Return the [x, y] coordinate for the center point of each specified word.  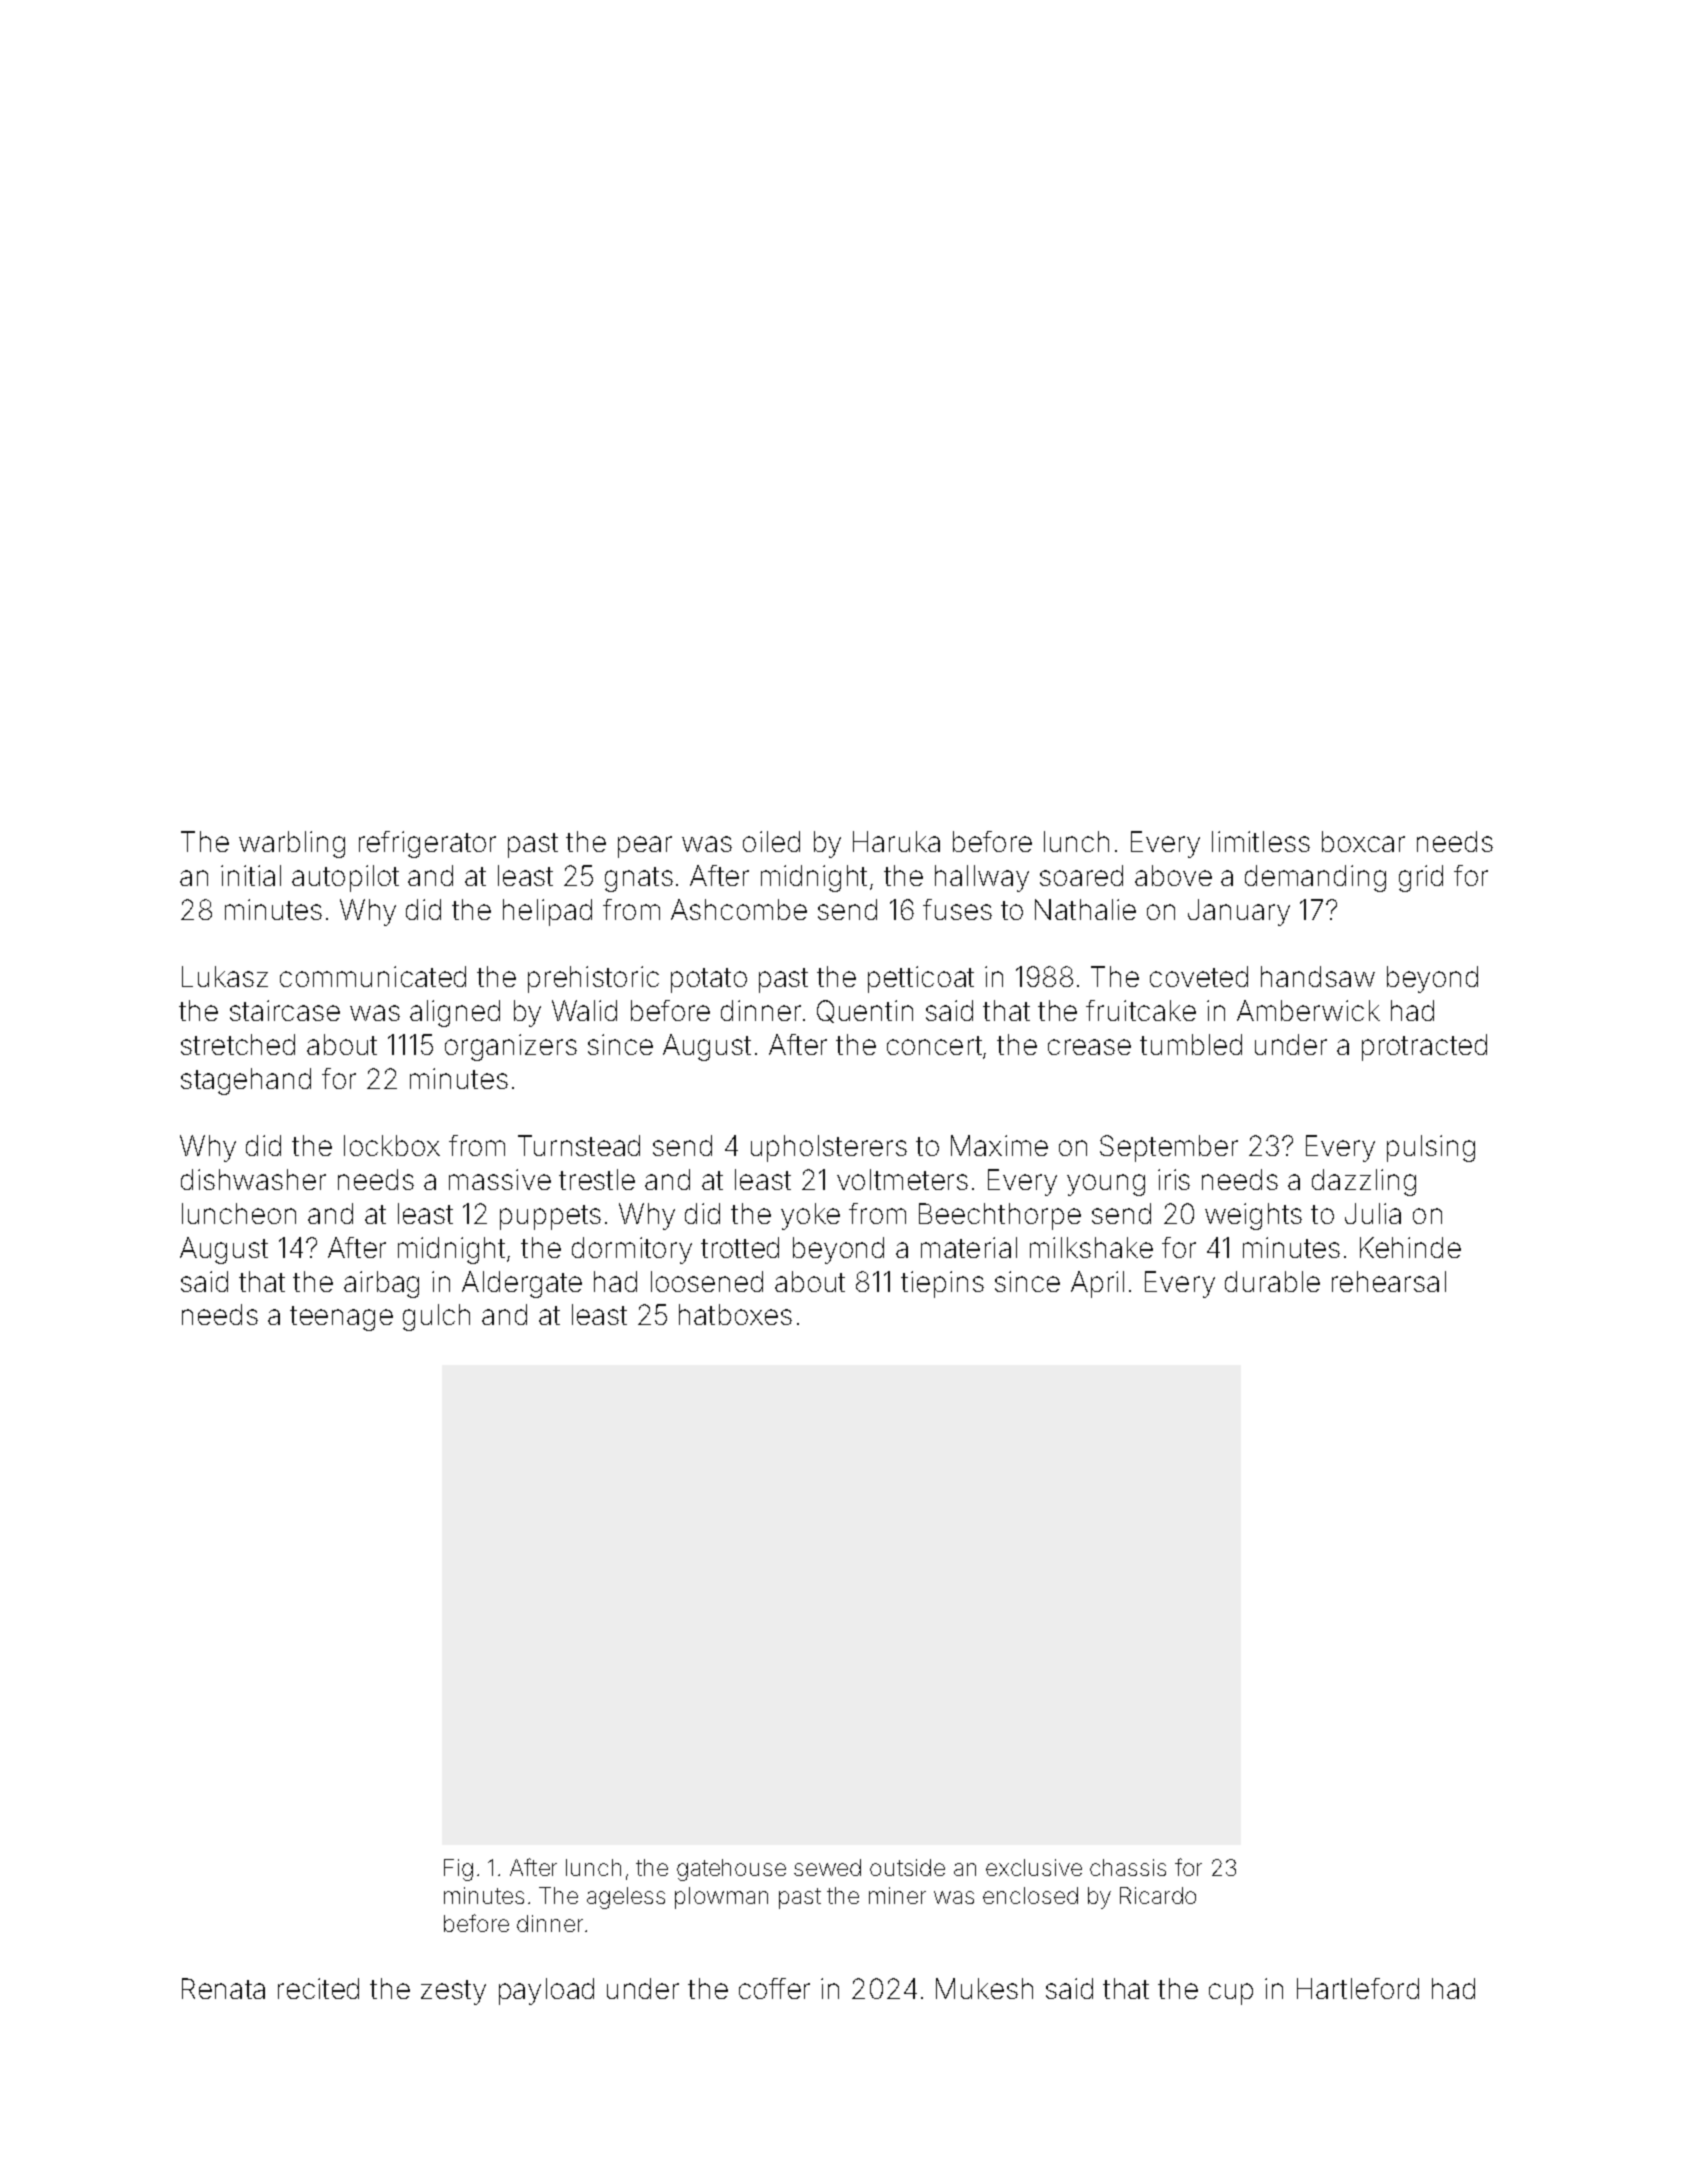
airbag [381, 1284]
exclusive [1034, 1867]
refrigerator [427, 844]
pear [645, 847]
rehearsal [1389, 1281]
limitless [1261, 841]
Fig [458, 1870]
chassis [1128, 1867]
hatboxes [735, 1314]
